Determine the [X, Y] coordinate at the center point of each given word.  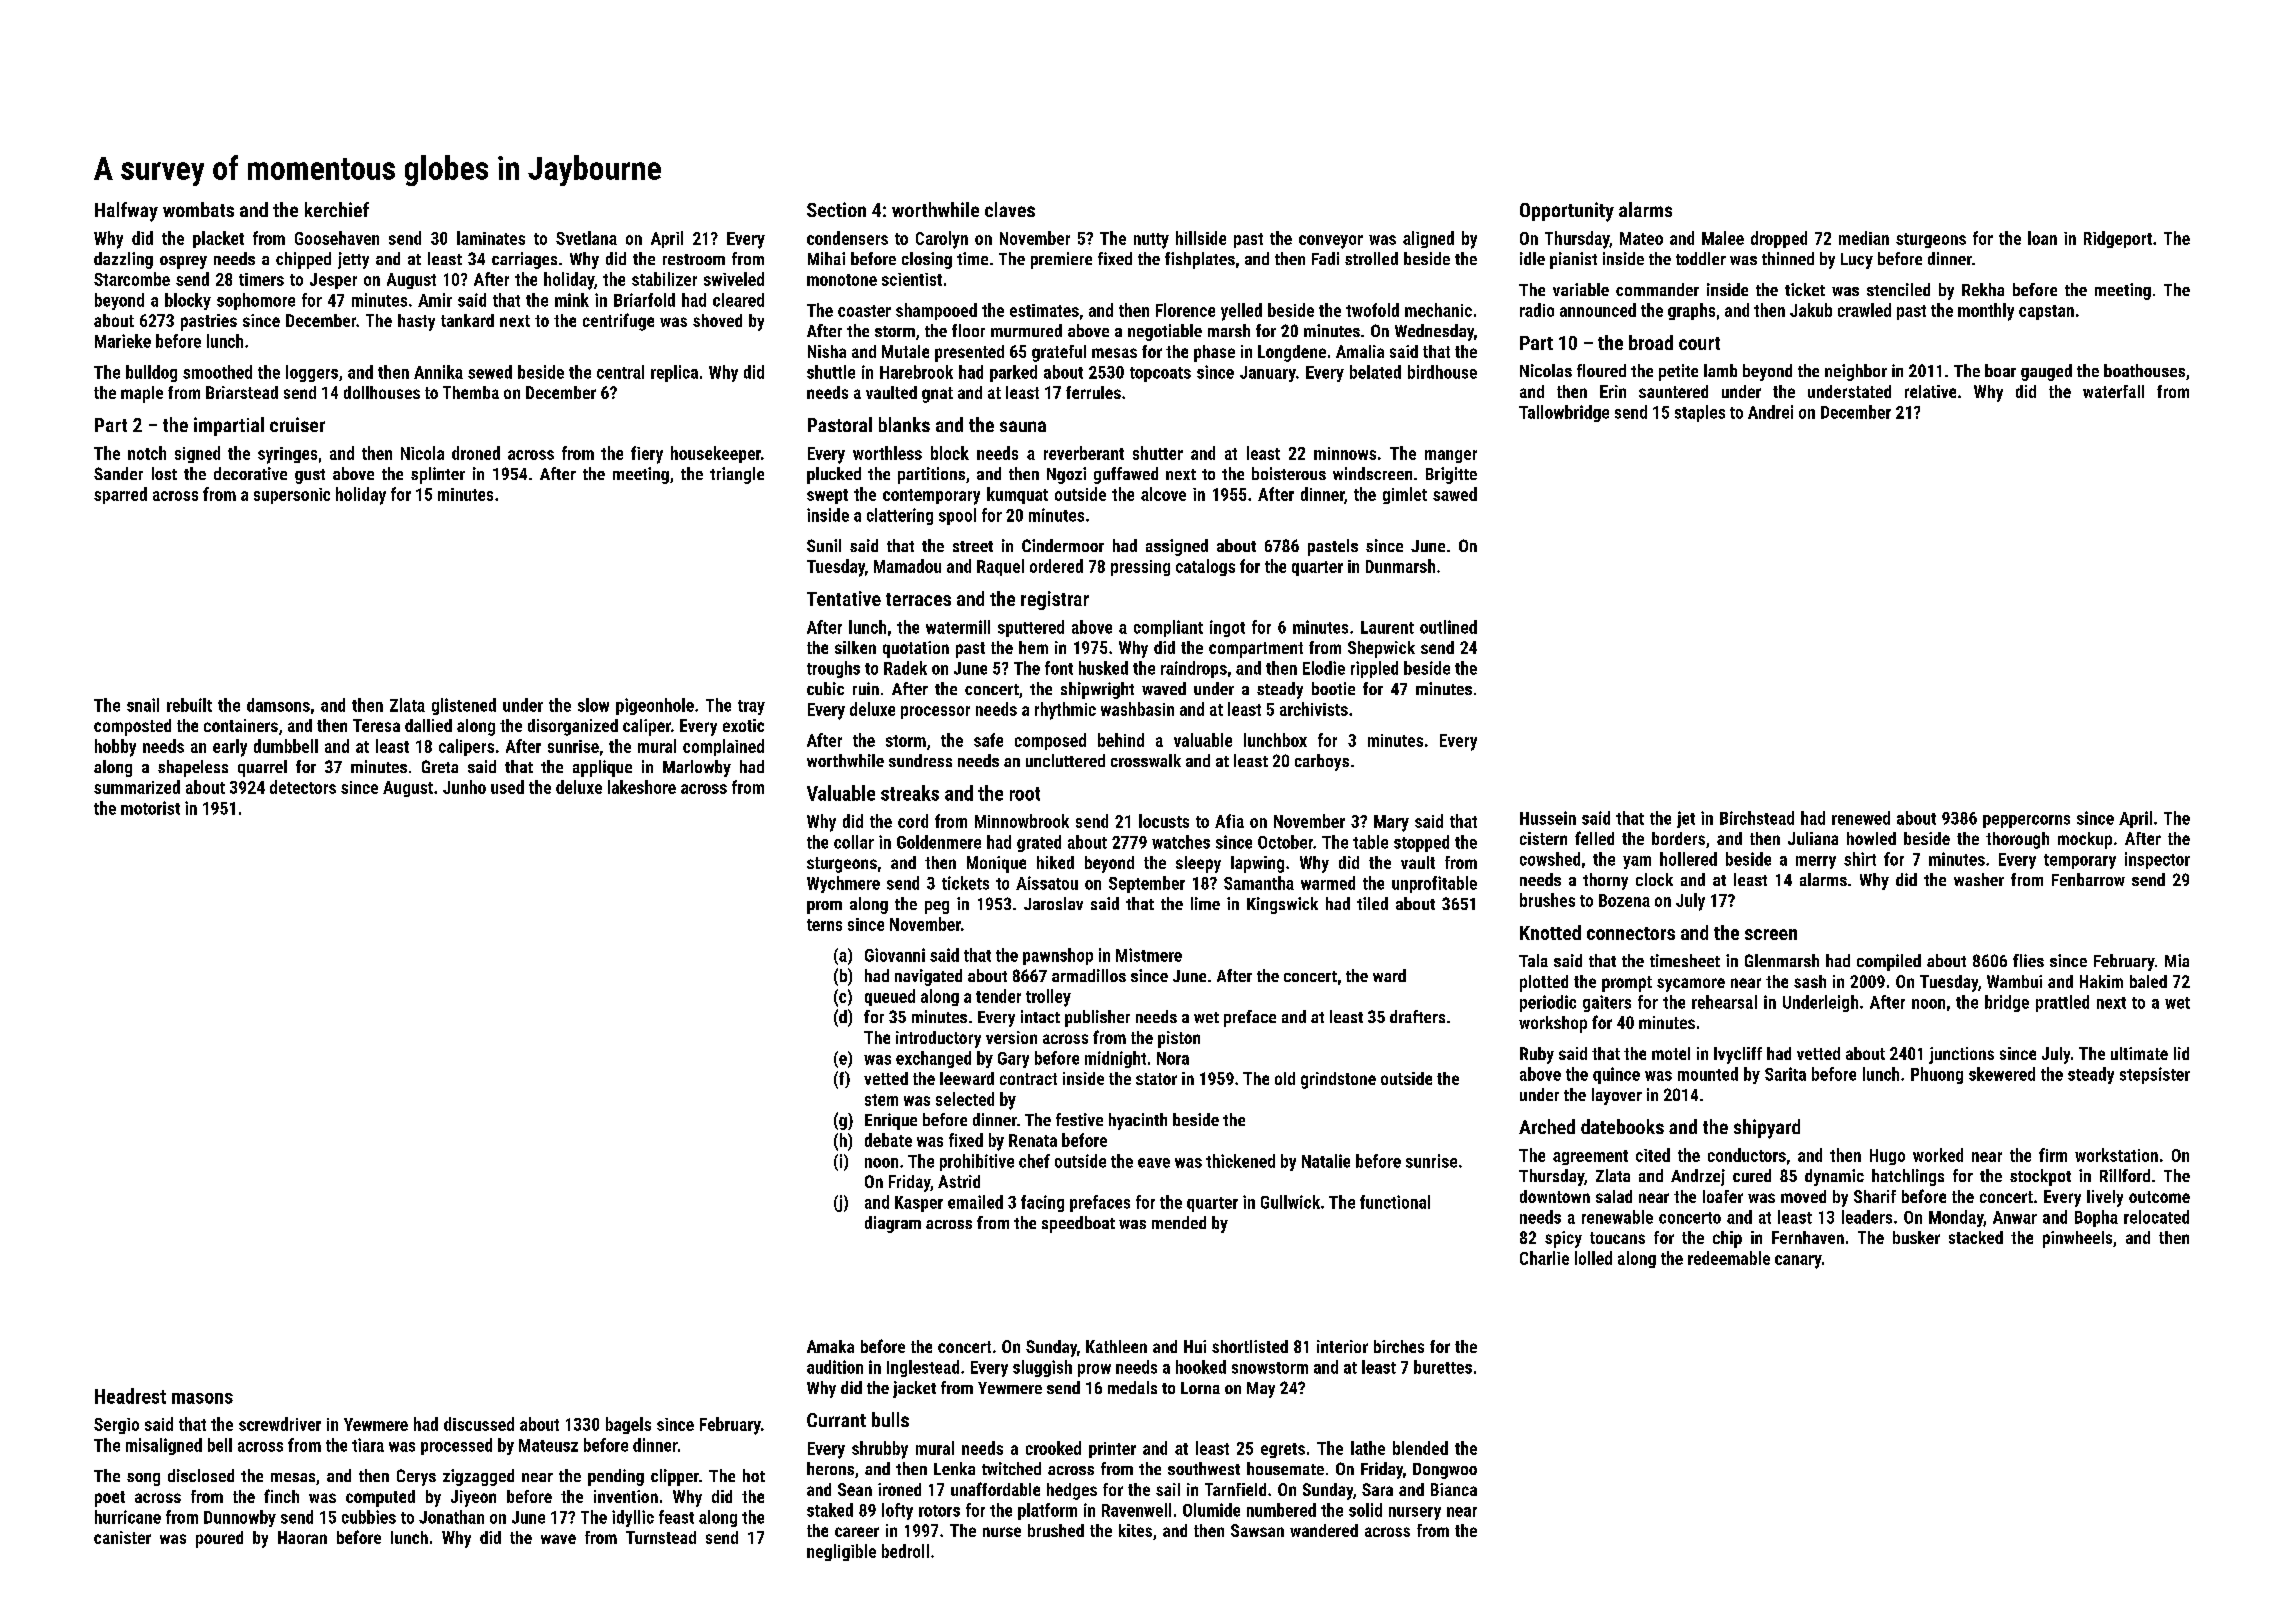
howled [1871, 838]
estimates [1044, 310]
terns [824, 925]
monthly [1986, 312]
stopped [1421, 843]
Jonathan [451, 1517]
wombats [198, 209]
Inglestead [923, 1368]
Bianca [1454, 1489]
